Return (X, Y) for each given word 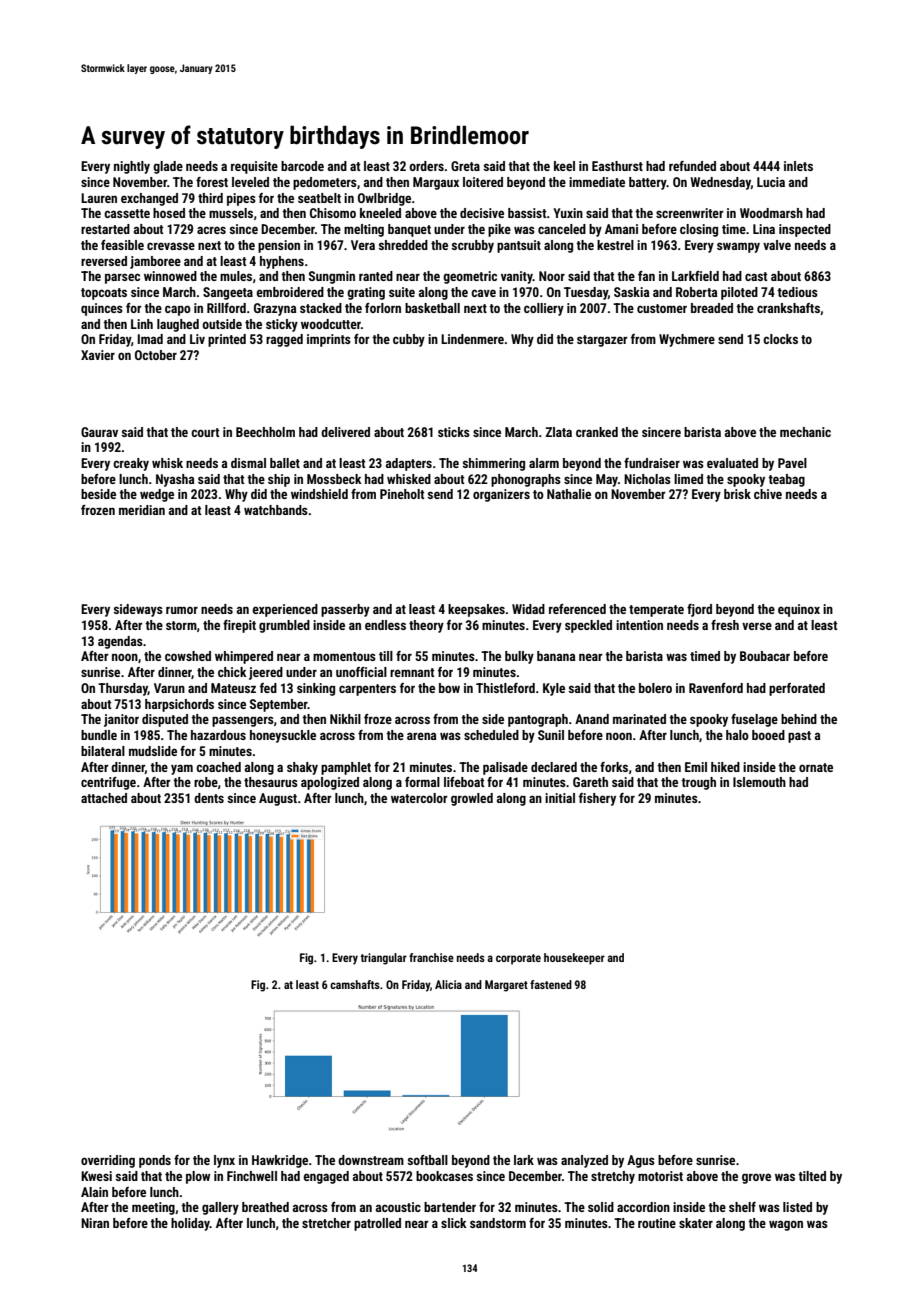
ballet (285, 463)
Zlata (558, 432)
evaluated (732, 463)
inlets (798, 166)
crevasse (171, 246)
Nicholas (647, 479)
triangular (383, 959)
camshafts (355, 984)
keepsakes (476, 610)
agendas (120, 642)
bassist (527, 213)
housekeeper (574, 959)
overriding (108, 1161)
